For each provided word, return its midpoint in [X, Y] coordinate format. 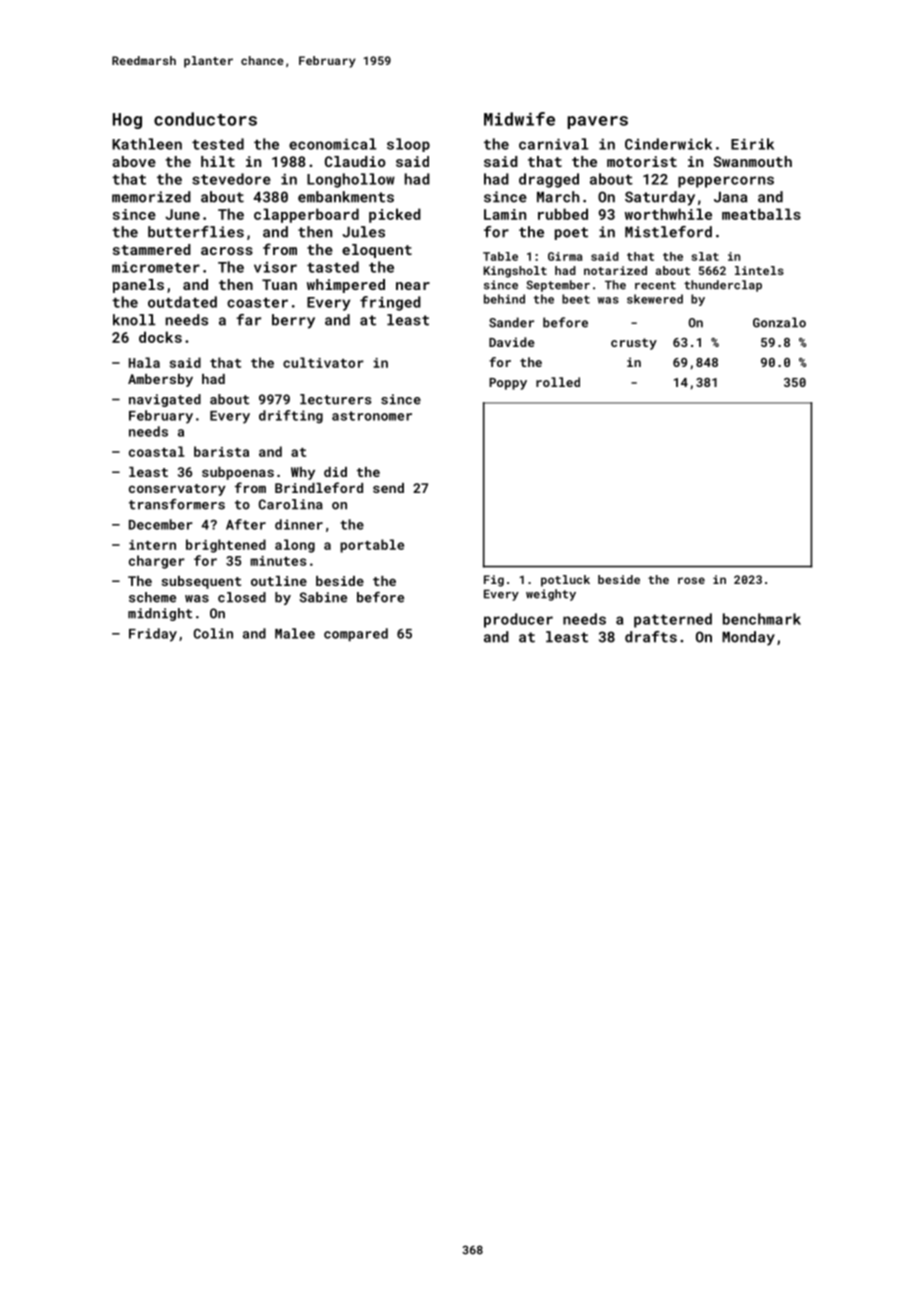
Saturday [660, 198]
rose [691, 580]
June [182, 214]
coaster [257, 303]
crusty [634, 344]
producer [518, 620]
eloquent [377, 251]
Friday [153, 635]
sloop [408, 145]
